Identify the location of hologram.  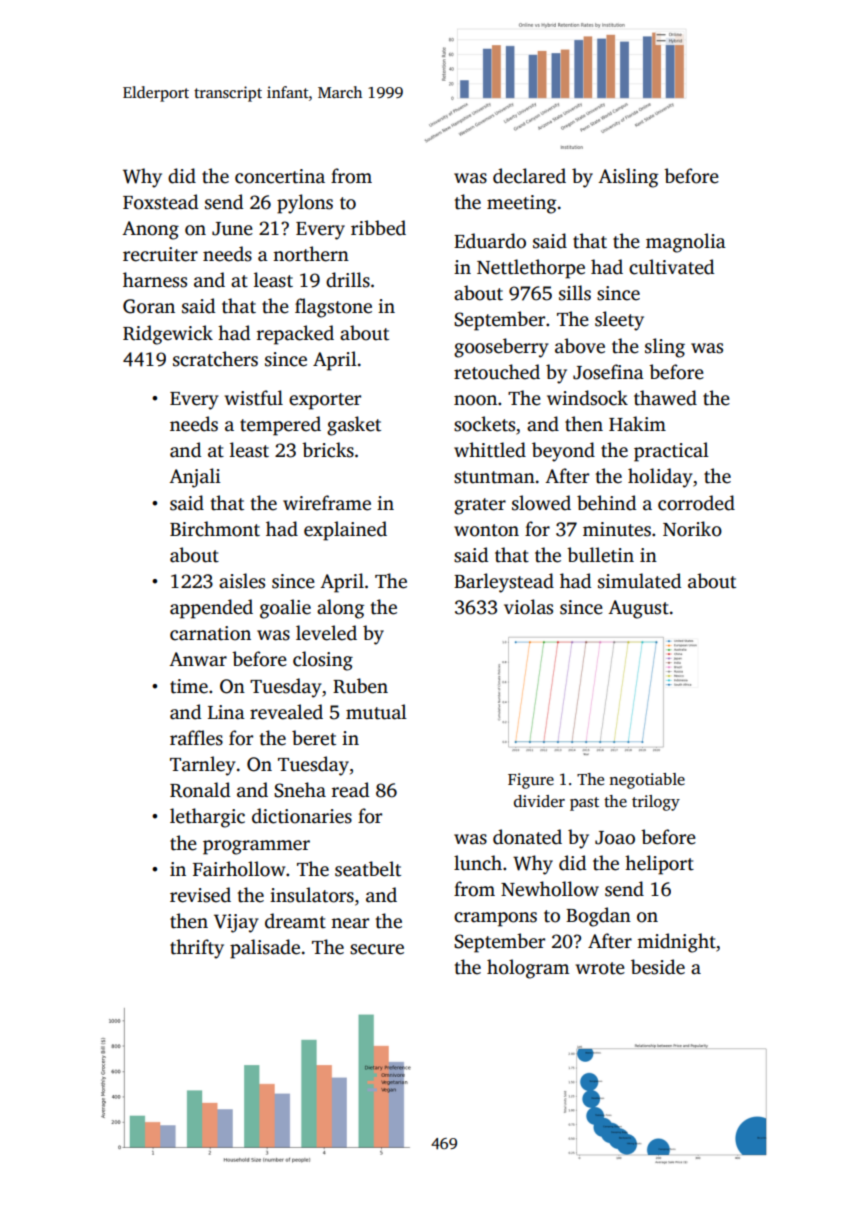
(528, 969).
